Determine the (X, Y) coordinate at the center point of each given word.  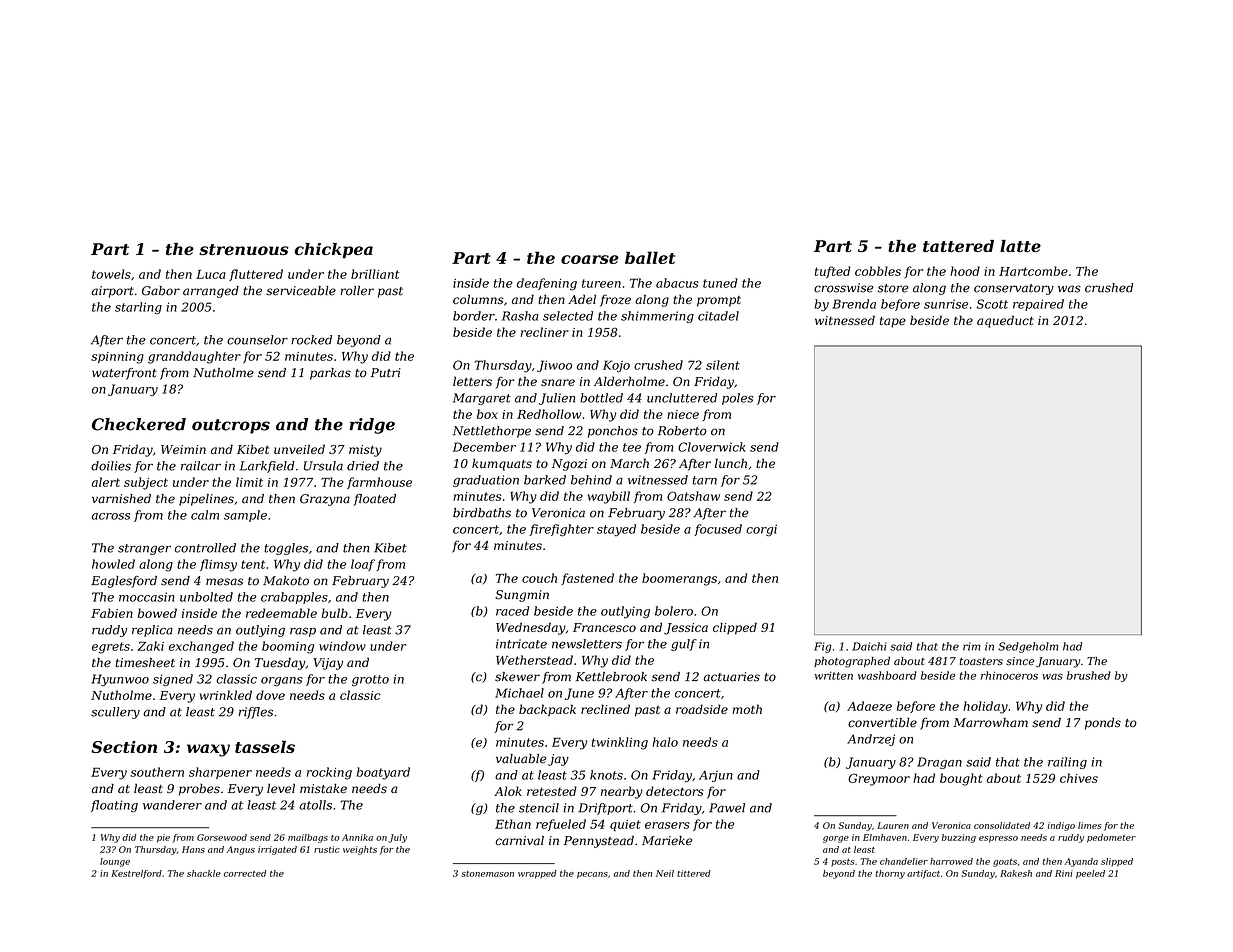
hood (965, 271)
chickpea (334, 251)
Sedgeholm (1028, 647)
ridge (372, 426)
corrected (245, 873)
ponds (1103, 724)
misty (365, 451)
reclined (605, 709)
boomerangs (679, 579)
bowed (157, 613)
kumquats (502, 464)
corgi (761, 530)
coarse (590, 259)
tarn (705, 480)
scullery (115, 713)
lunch (731, 463)
